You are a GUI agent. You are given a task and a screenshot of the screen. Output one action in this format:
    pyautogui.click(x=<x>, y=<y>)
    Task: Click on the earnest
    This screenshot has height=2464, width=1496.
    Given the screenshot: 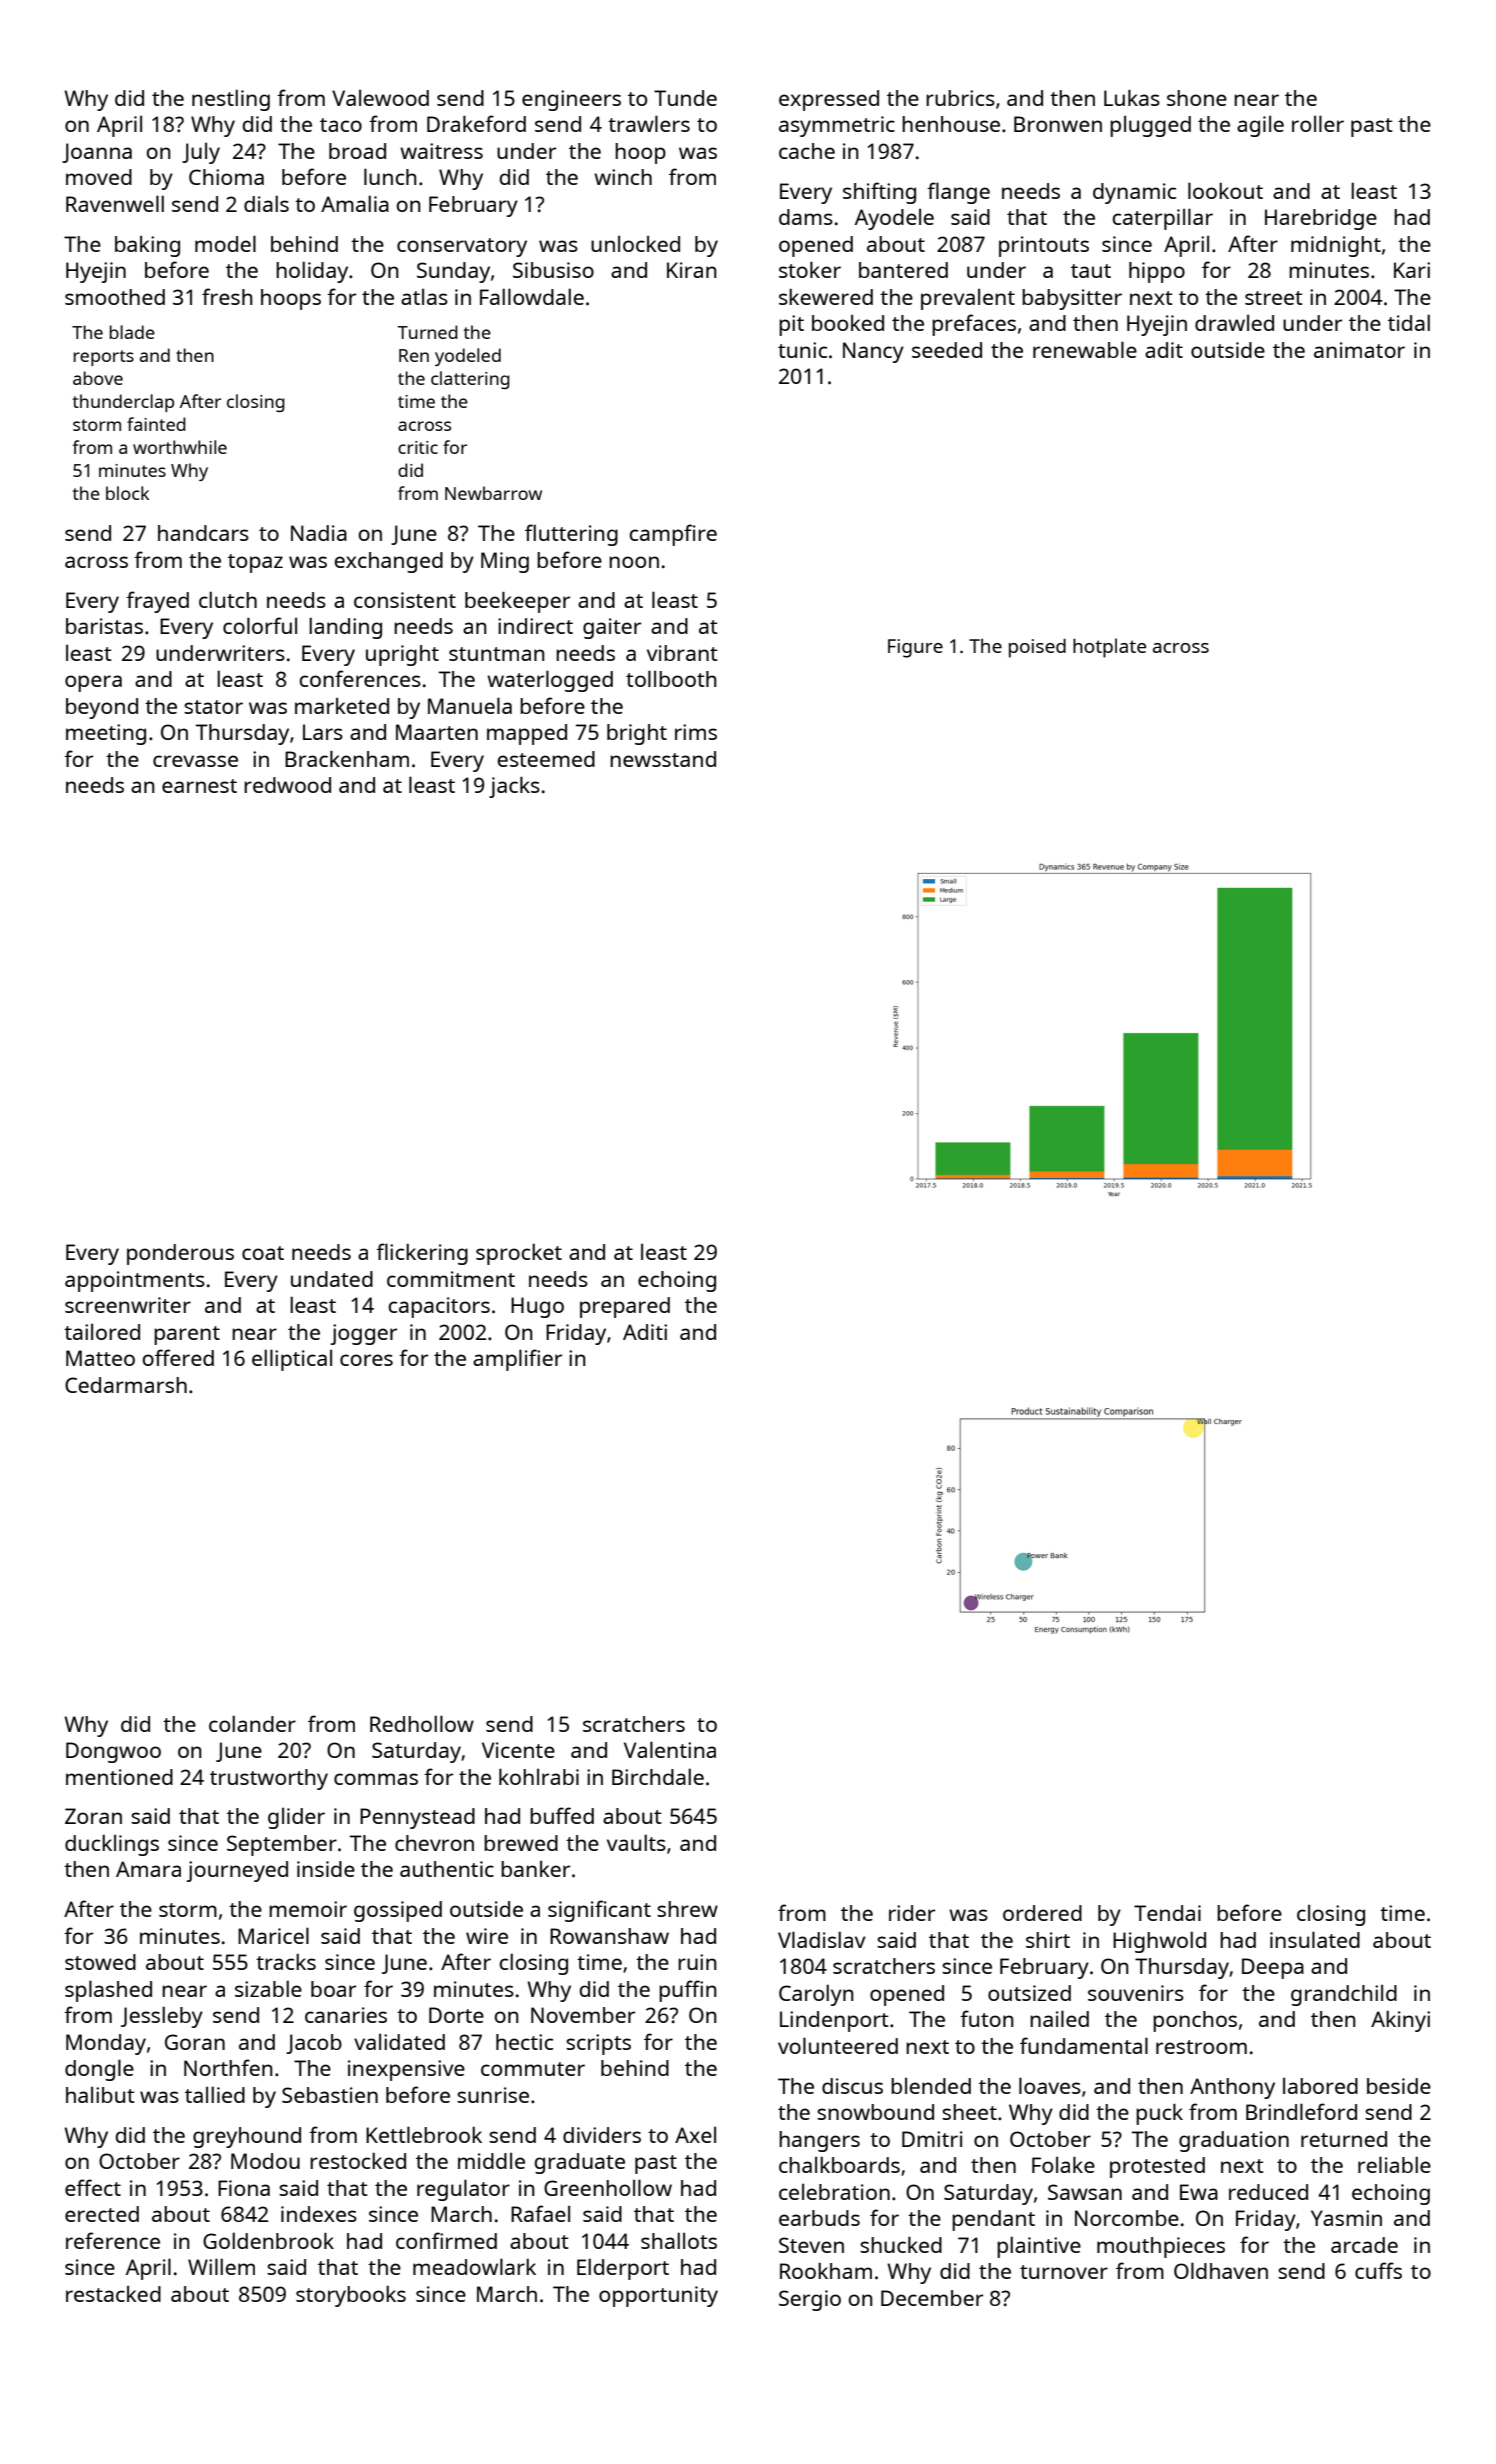 What is the action you would take?
    pyautogui.click(x=199, y=786)
